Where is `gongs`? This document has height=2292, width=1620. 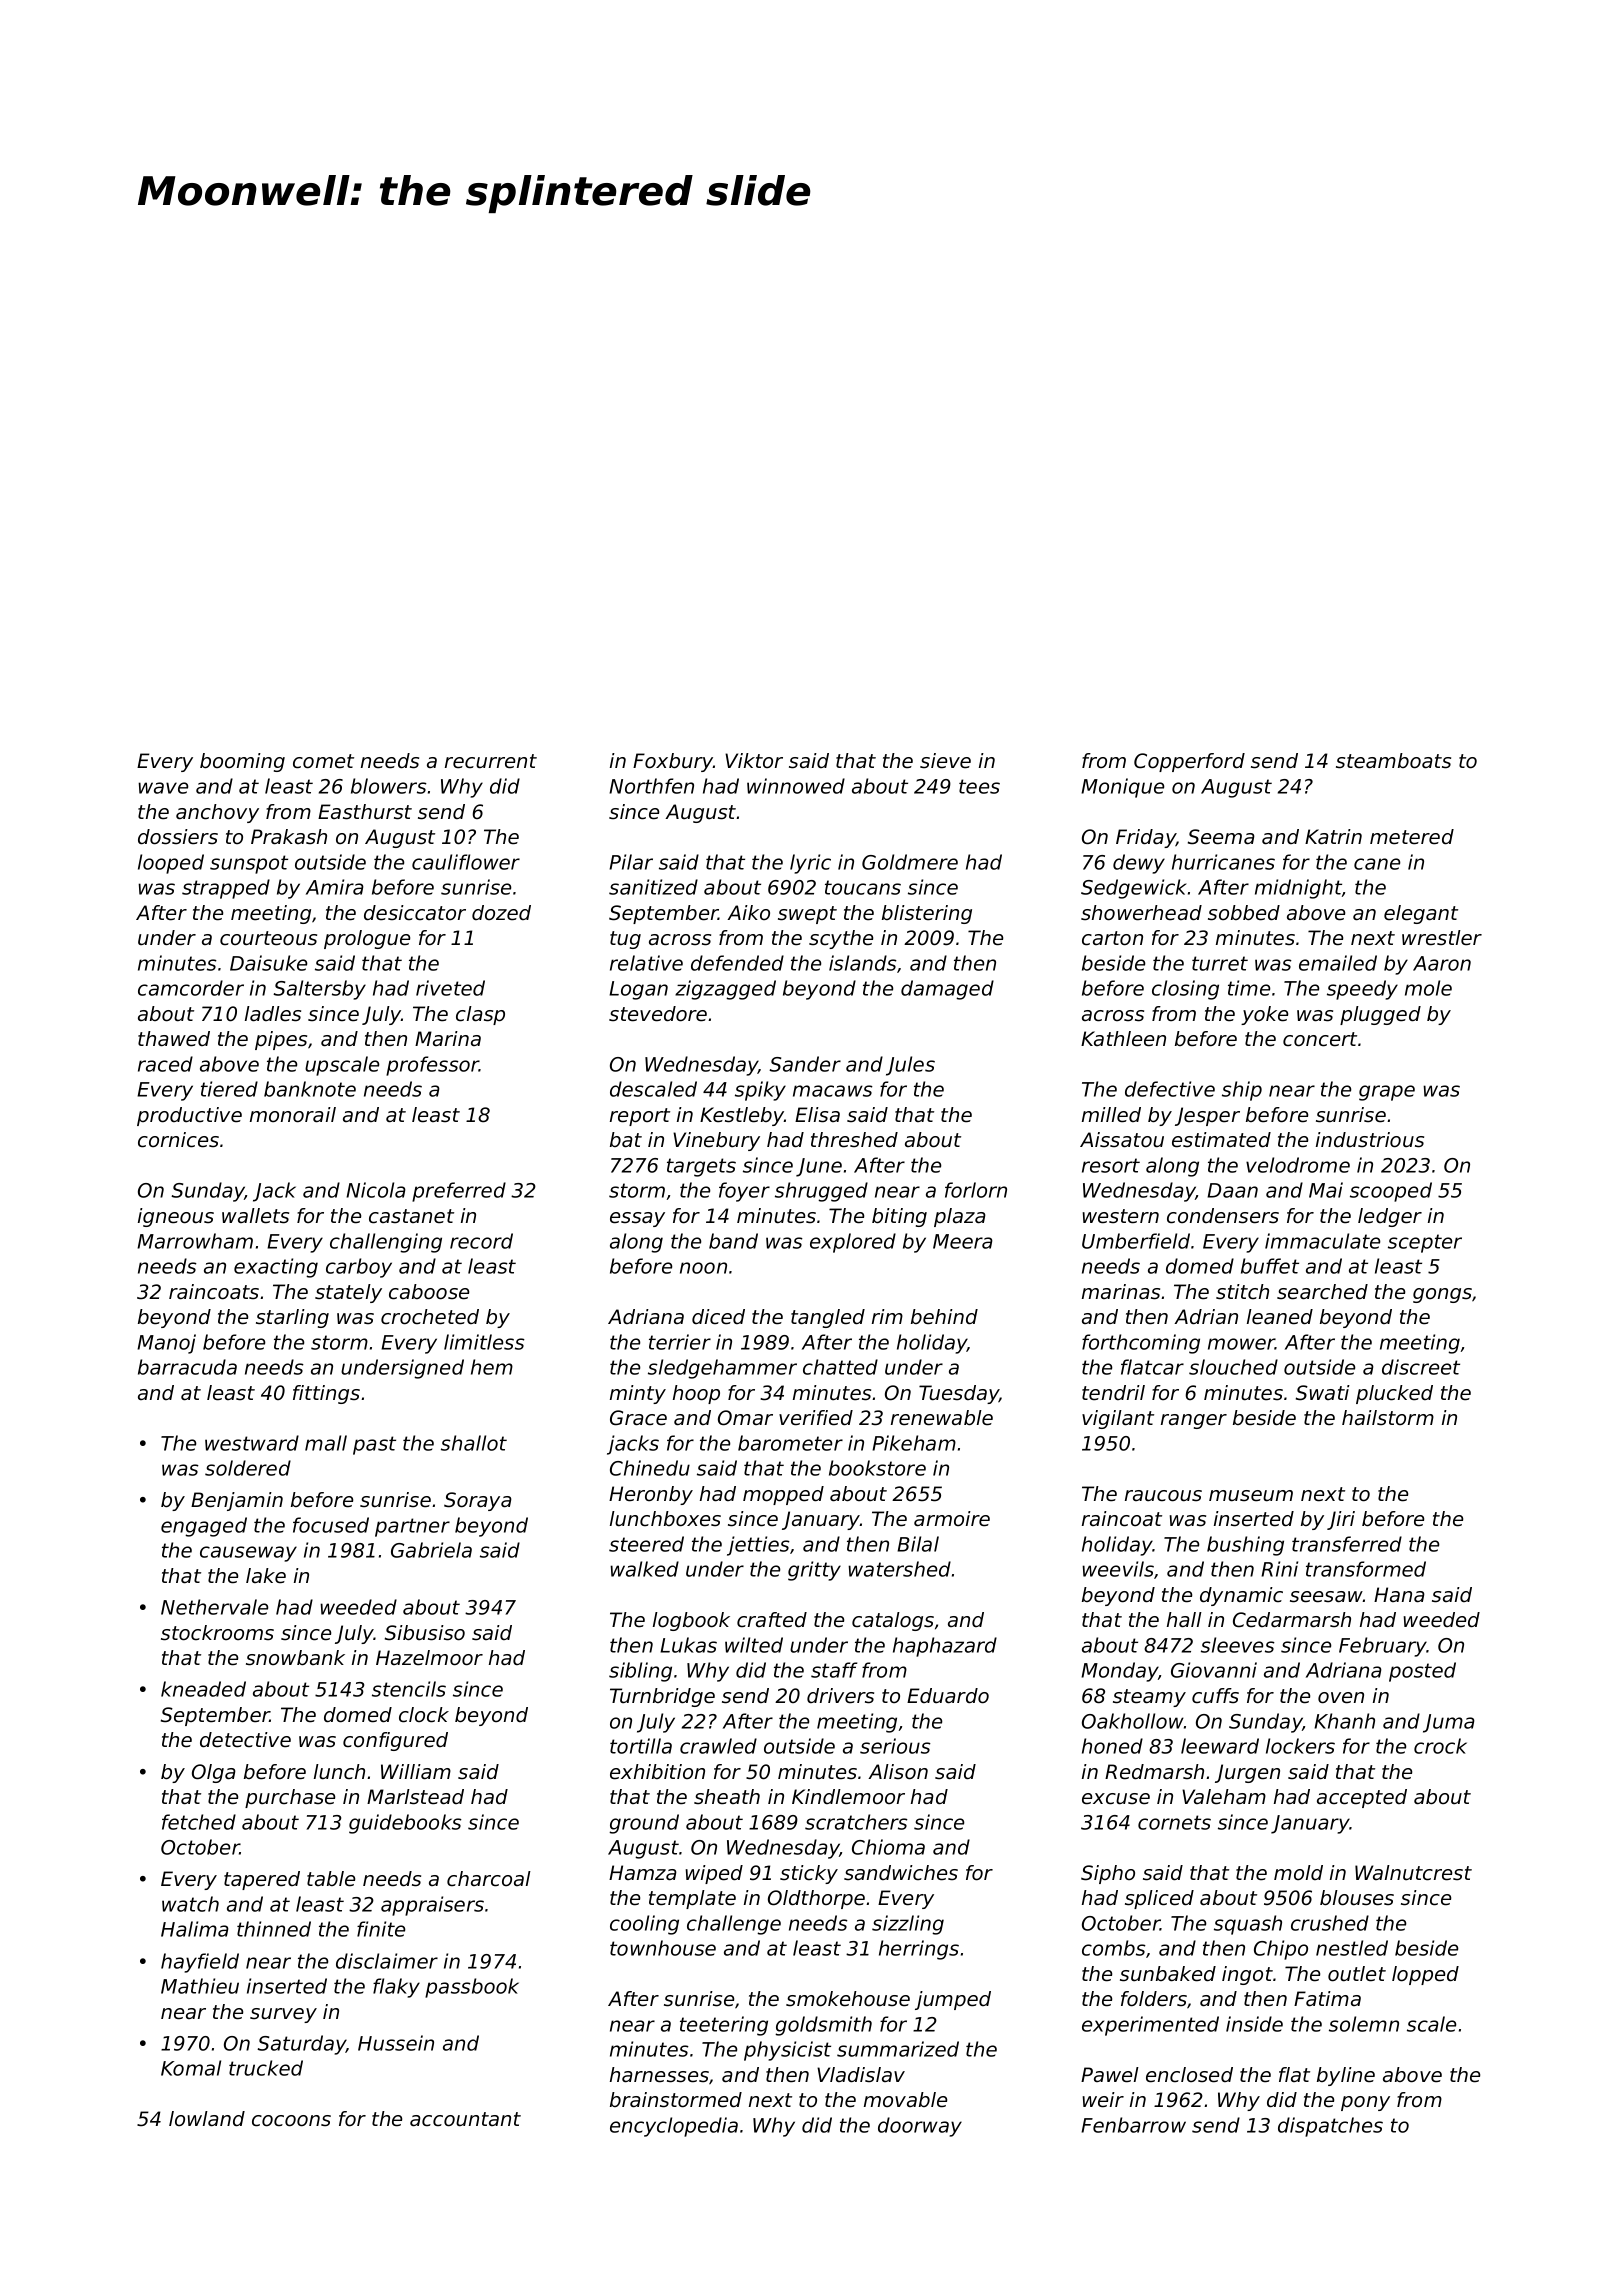 gongs is located at coordinates (1442, 1295).
